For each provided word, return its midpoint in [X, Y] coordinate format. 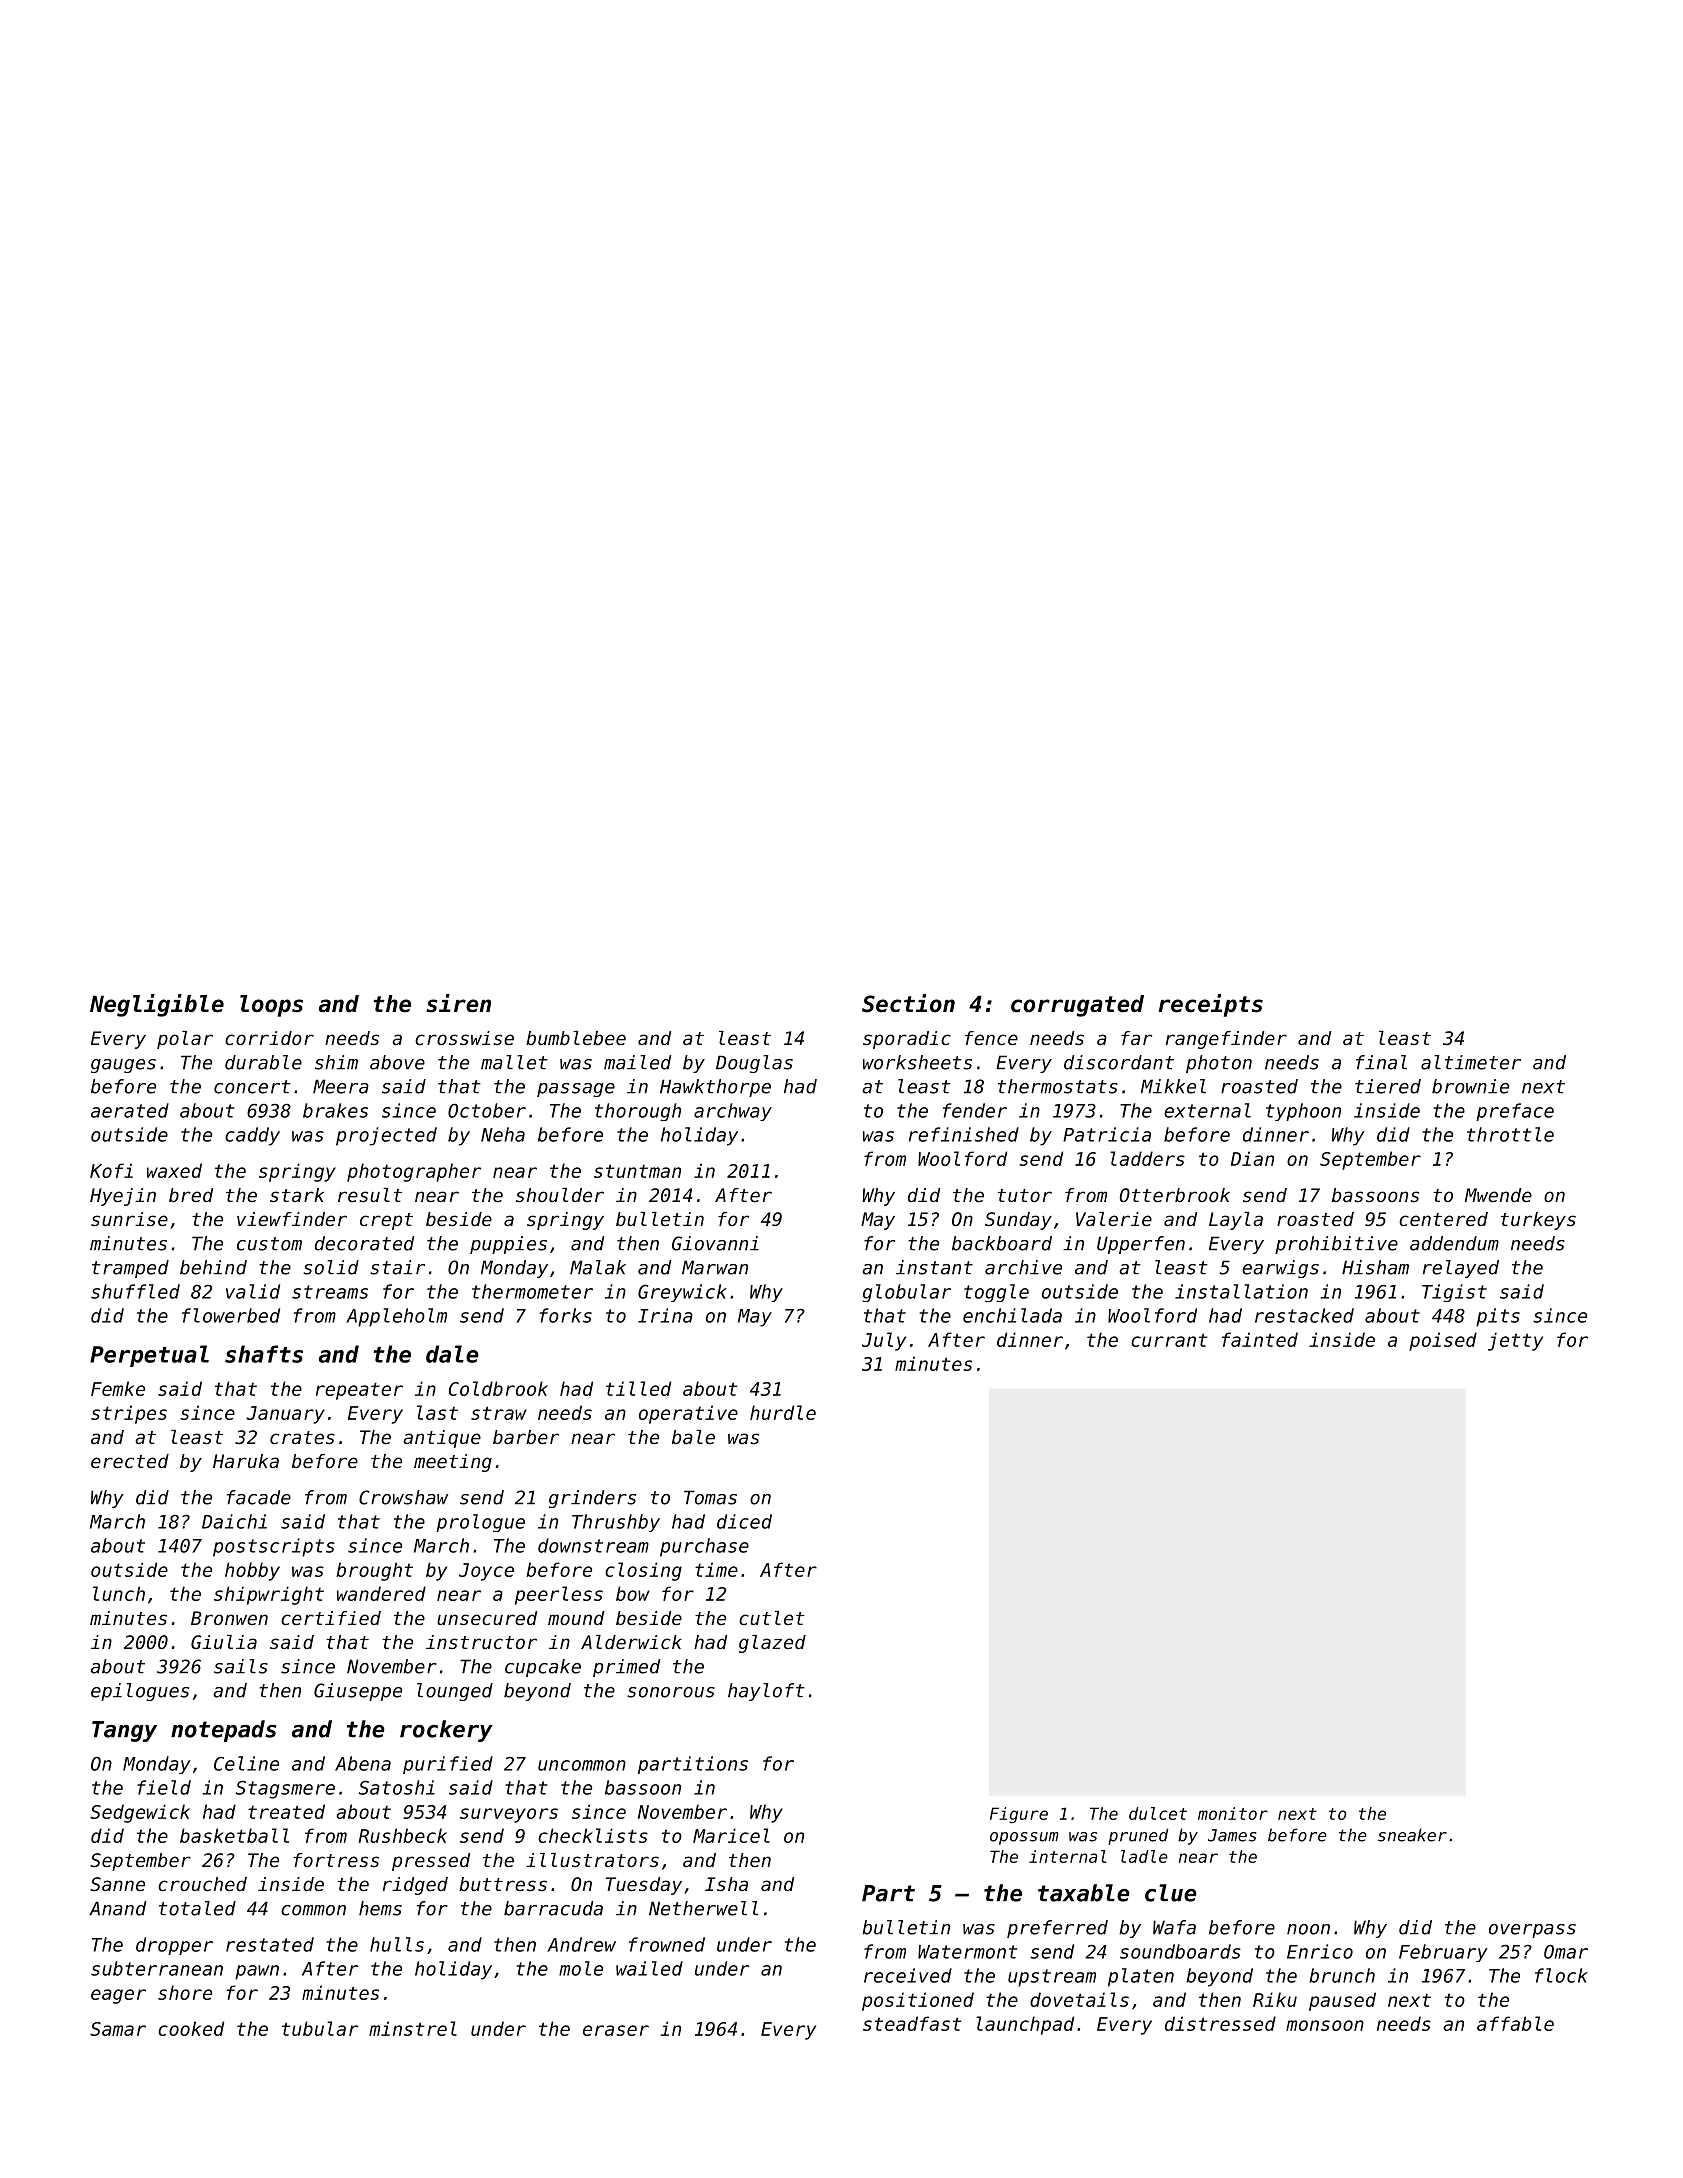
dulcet [1158, 1813]
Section [908, 1003]
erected [130, 1461]
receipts [1211, 1005]
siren [458, 1003]
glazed [772, 1644]
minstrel [413, 2028]
